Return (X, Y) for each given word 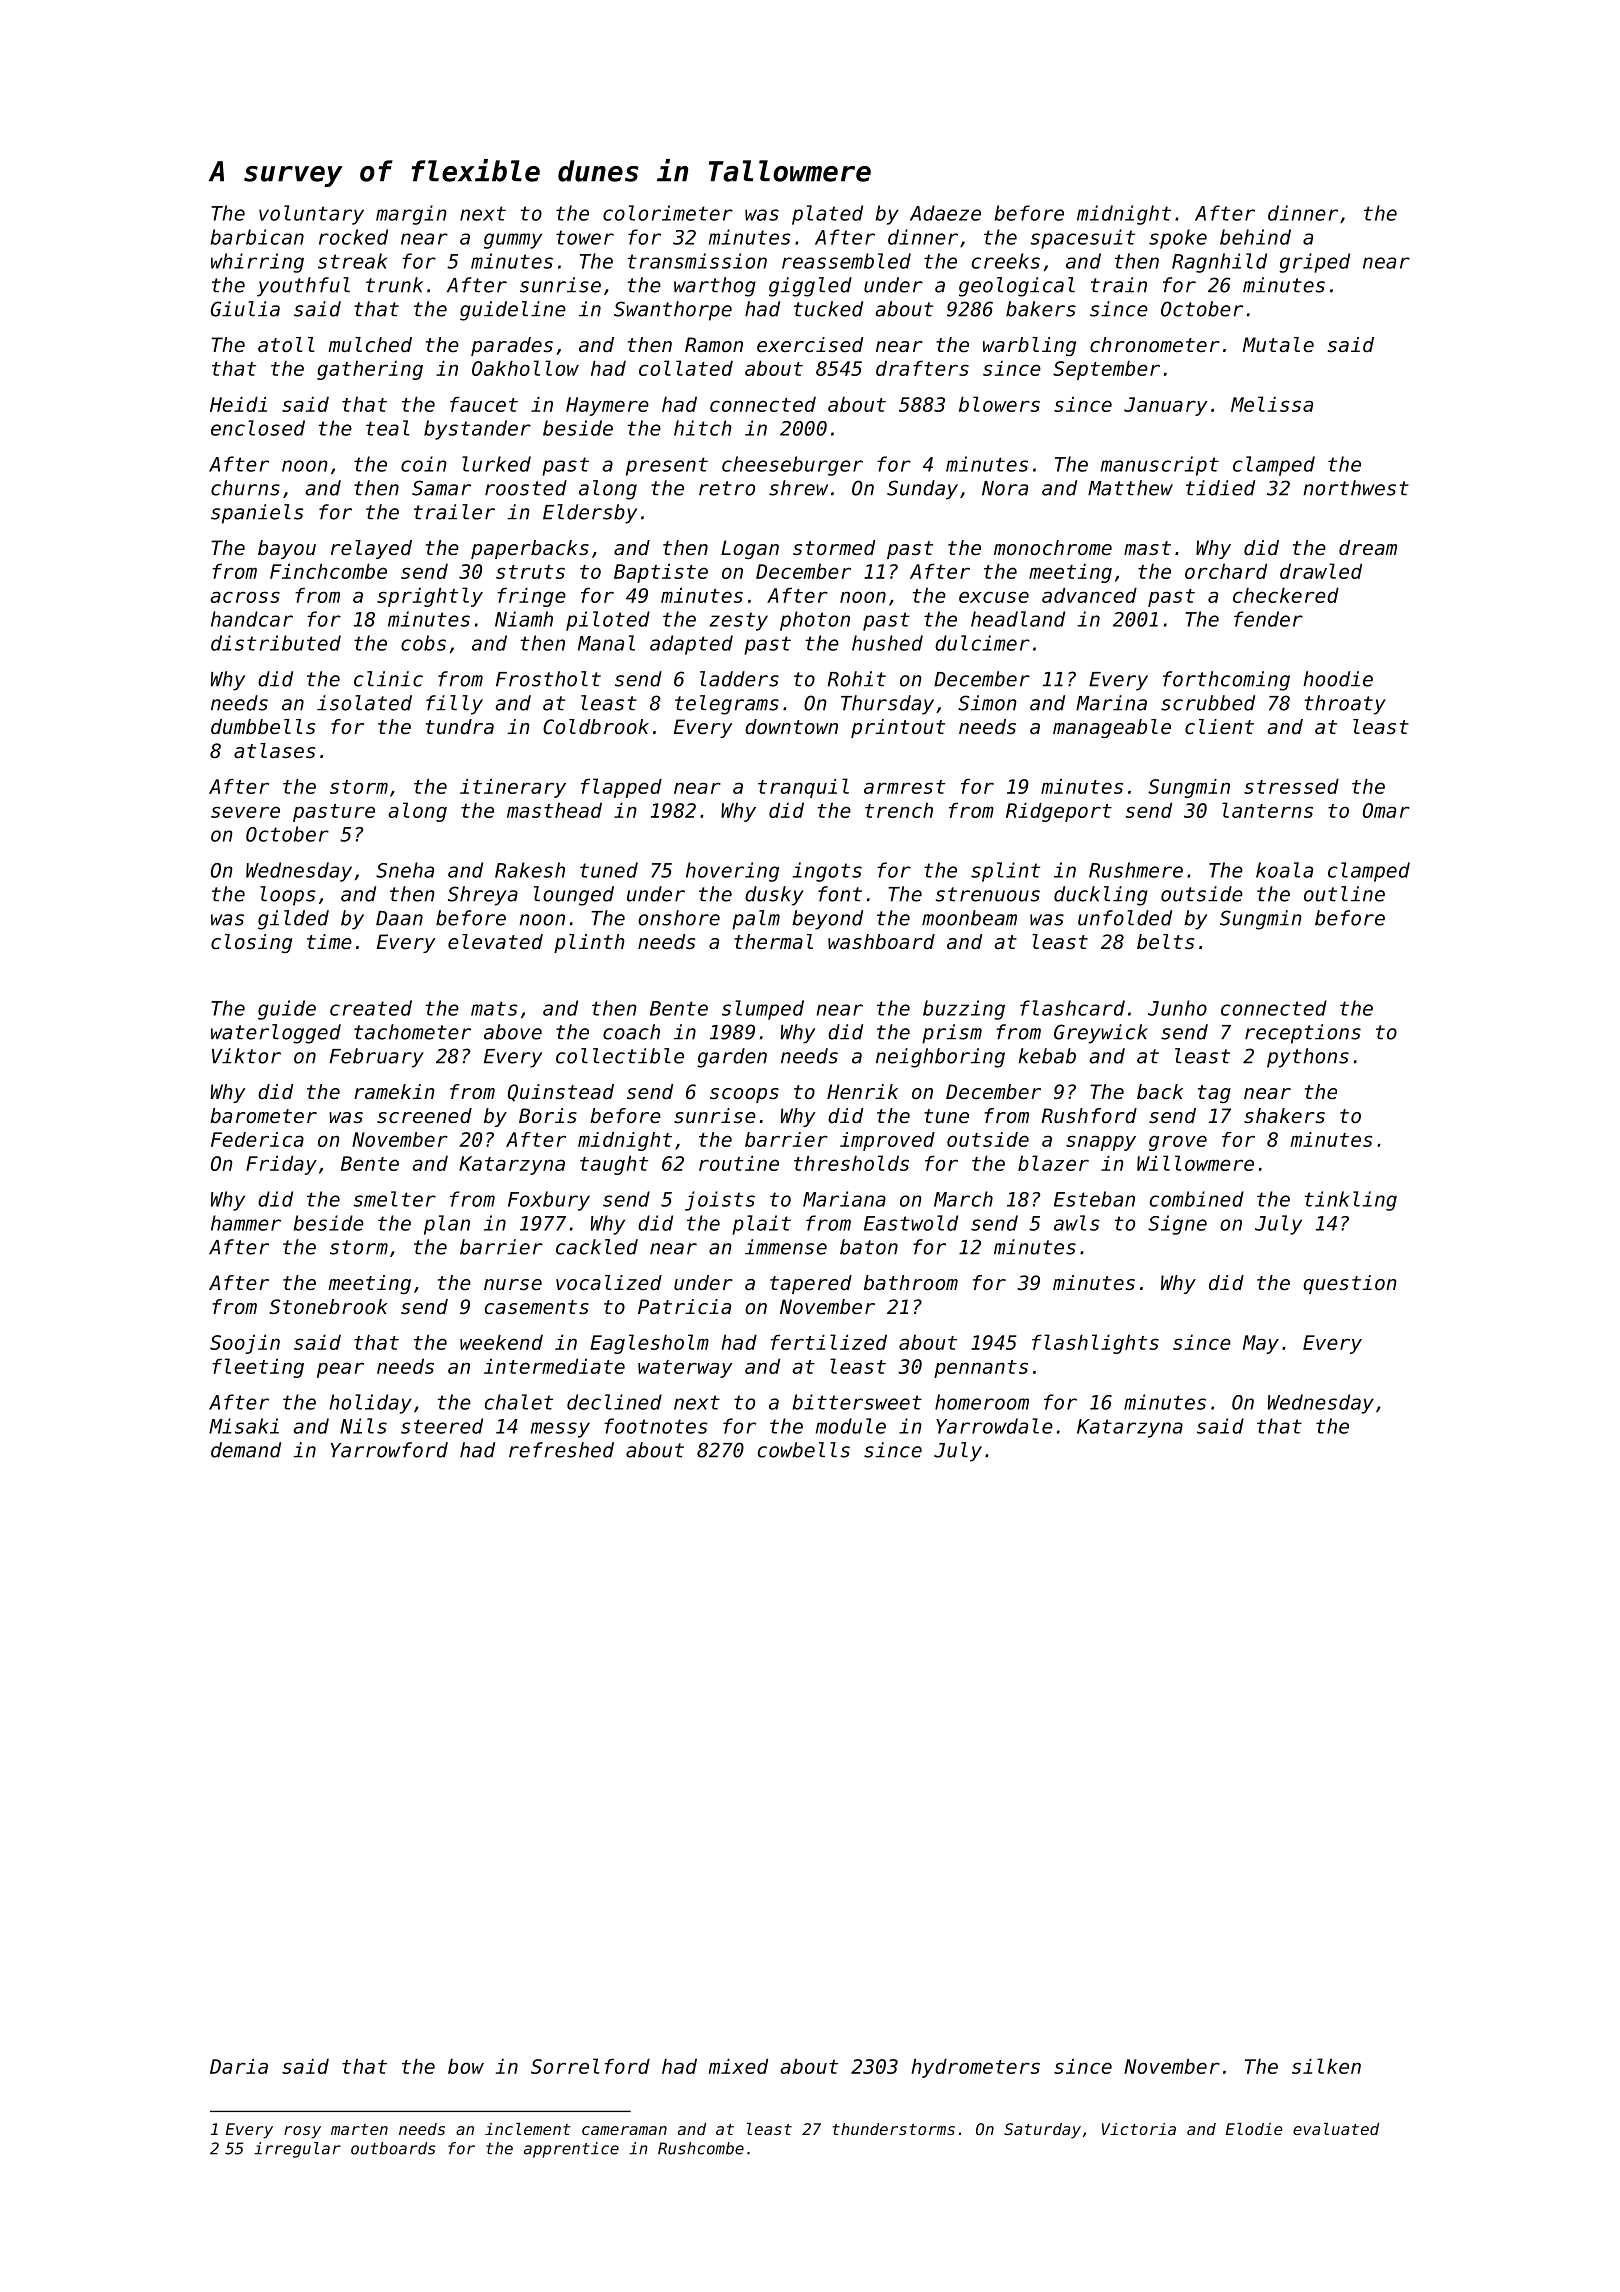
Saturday (1042, 2131)
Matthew (1130, 488)
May (1261, 1344)
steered (442, 1426)
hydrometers (975, 2068)
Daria (239, 2066)
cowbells (804, 1450)
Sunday (922, 490)
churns (245, 488)
